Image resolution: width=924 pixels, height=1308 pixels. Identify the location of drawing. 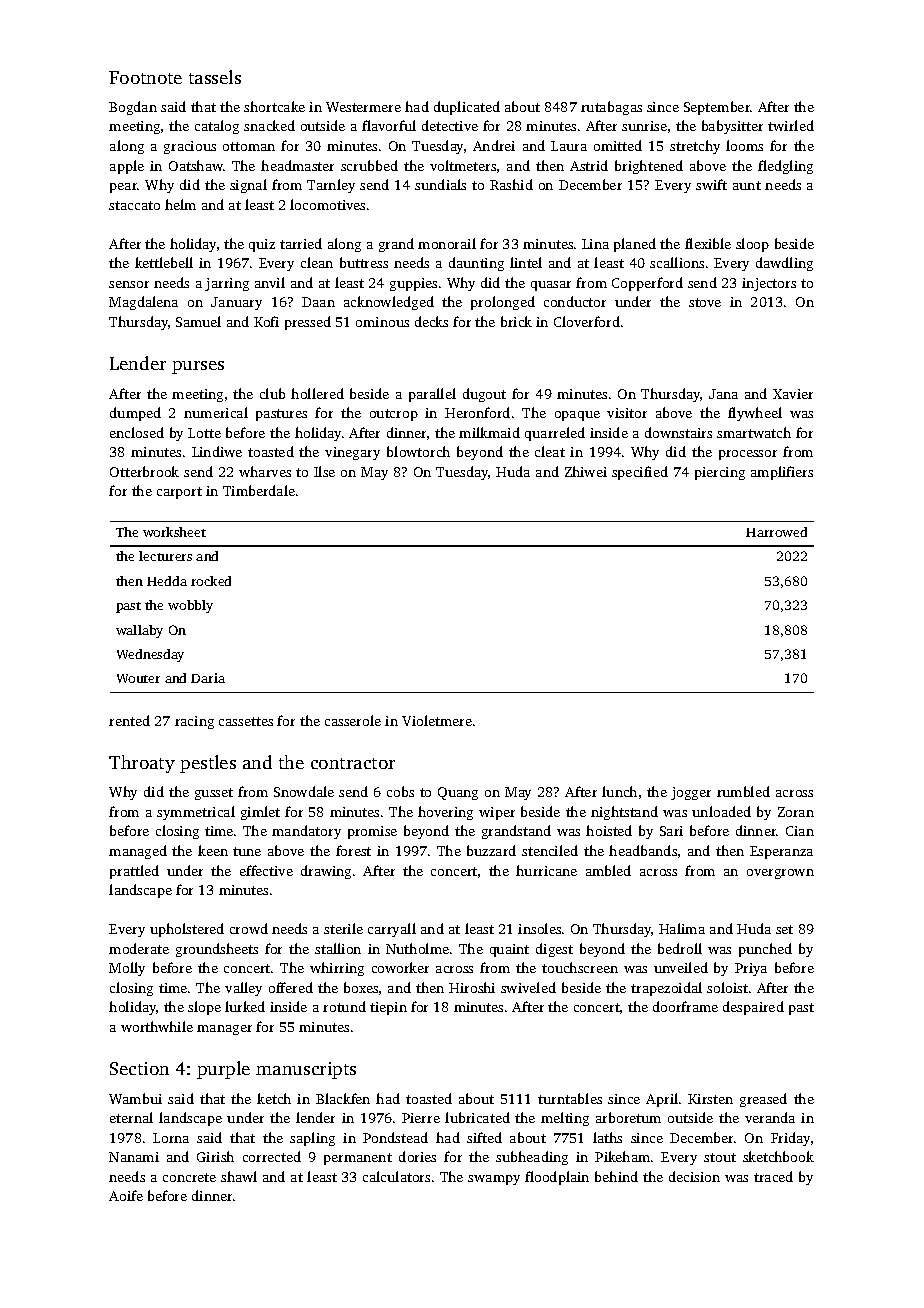
(326, 872).
